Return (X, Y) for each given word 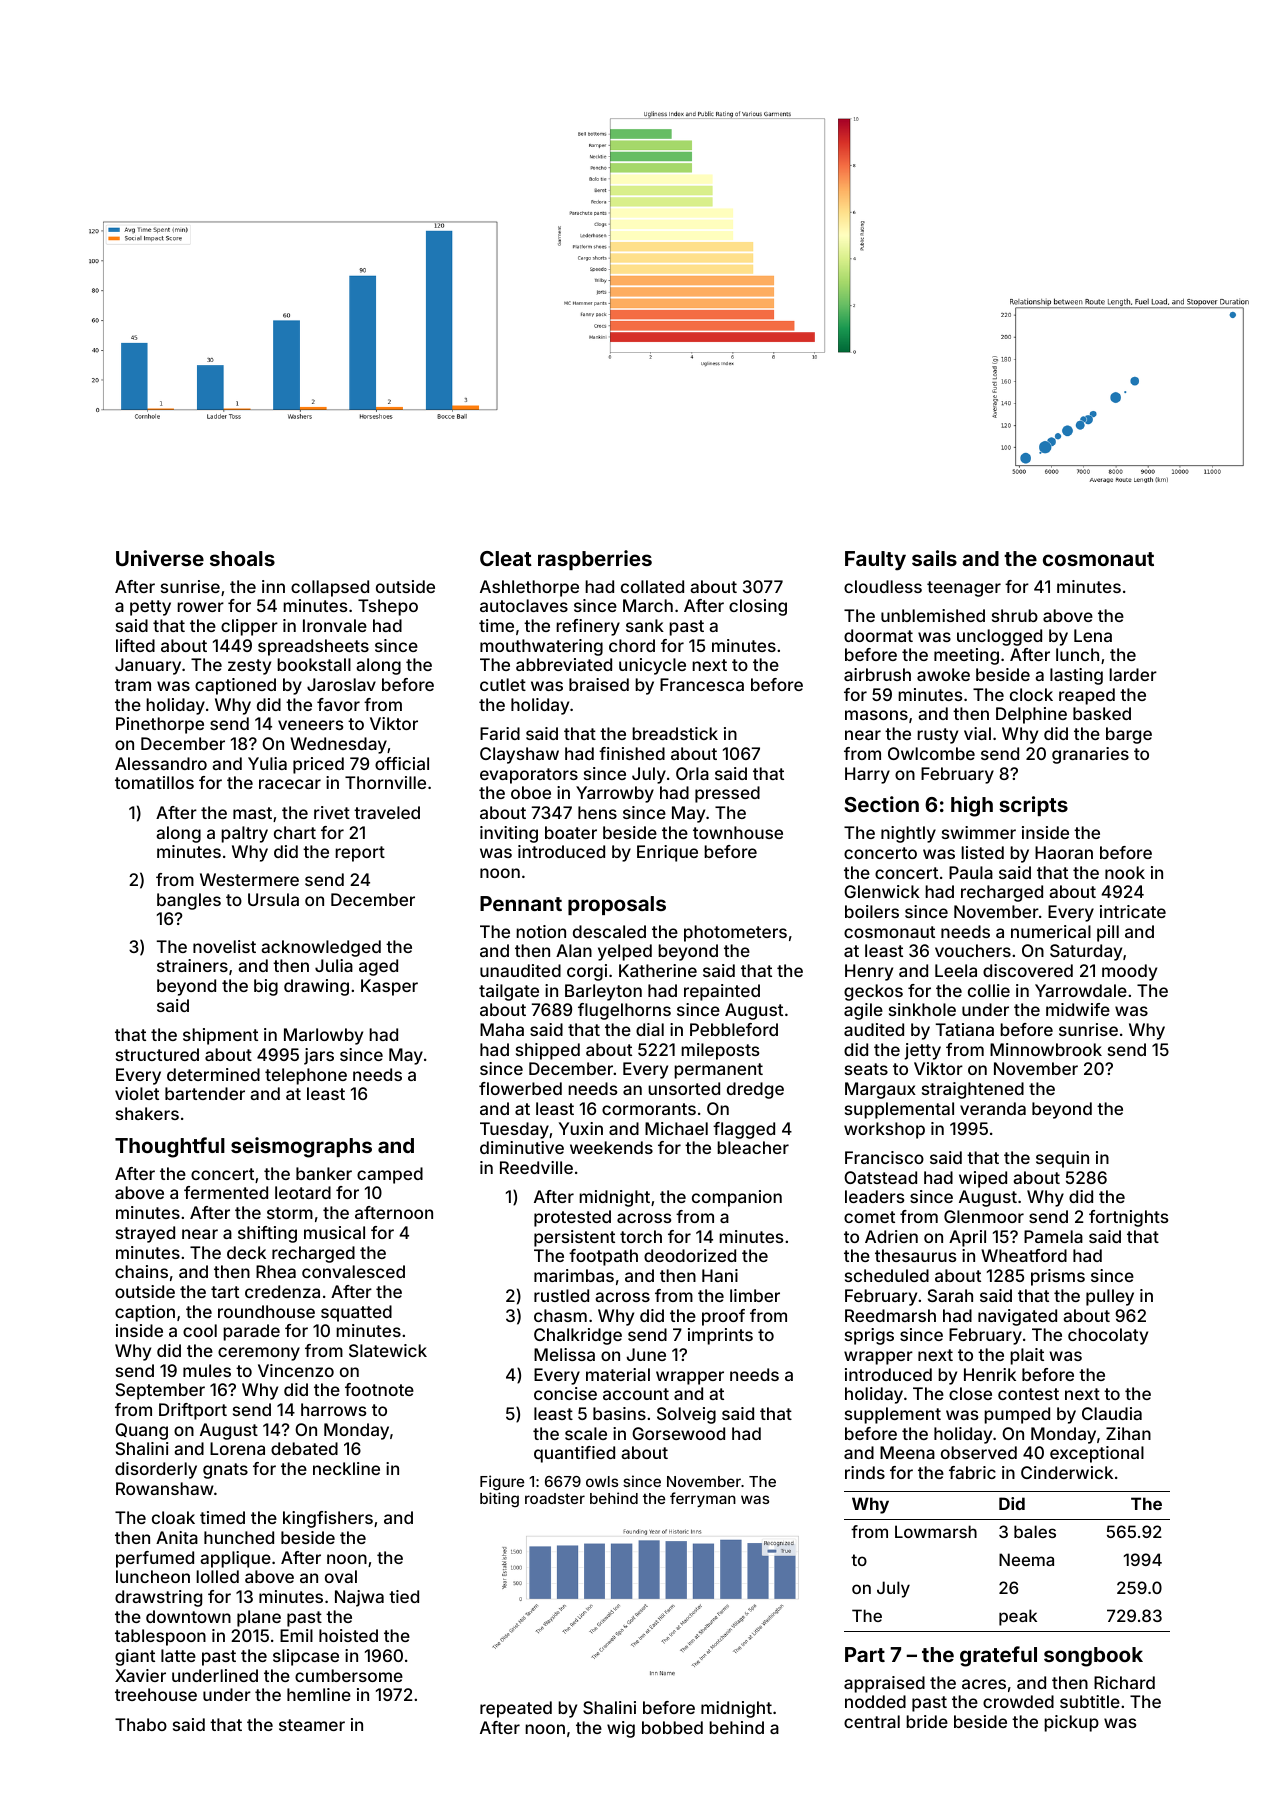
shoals (242, 558)
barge (1129, 735)
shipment (220, 1036)
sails (934, 558)
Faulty (875, 561)
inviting (509, 834)
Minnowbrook (1046, 1049)
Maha (502, 1029)
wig (621, 1729)
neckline (346, 1468)
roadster (555, 1498)
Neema (1026, 1559)
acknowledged (321, 948)
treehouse (156, 1694)
